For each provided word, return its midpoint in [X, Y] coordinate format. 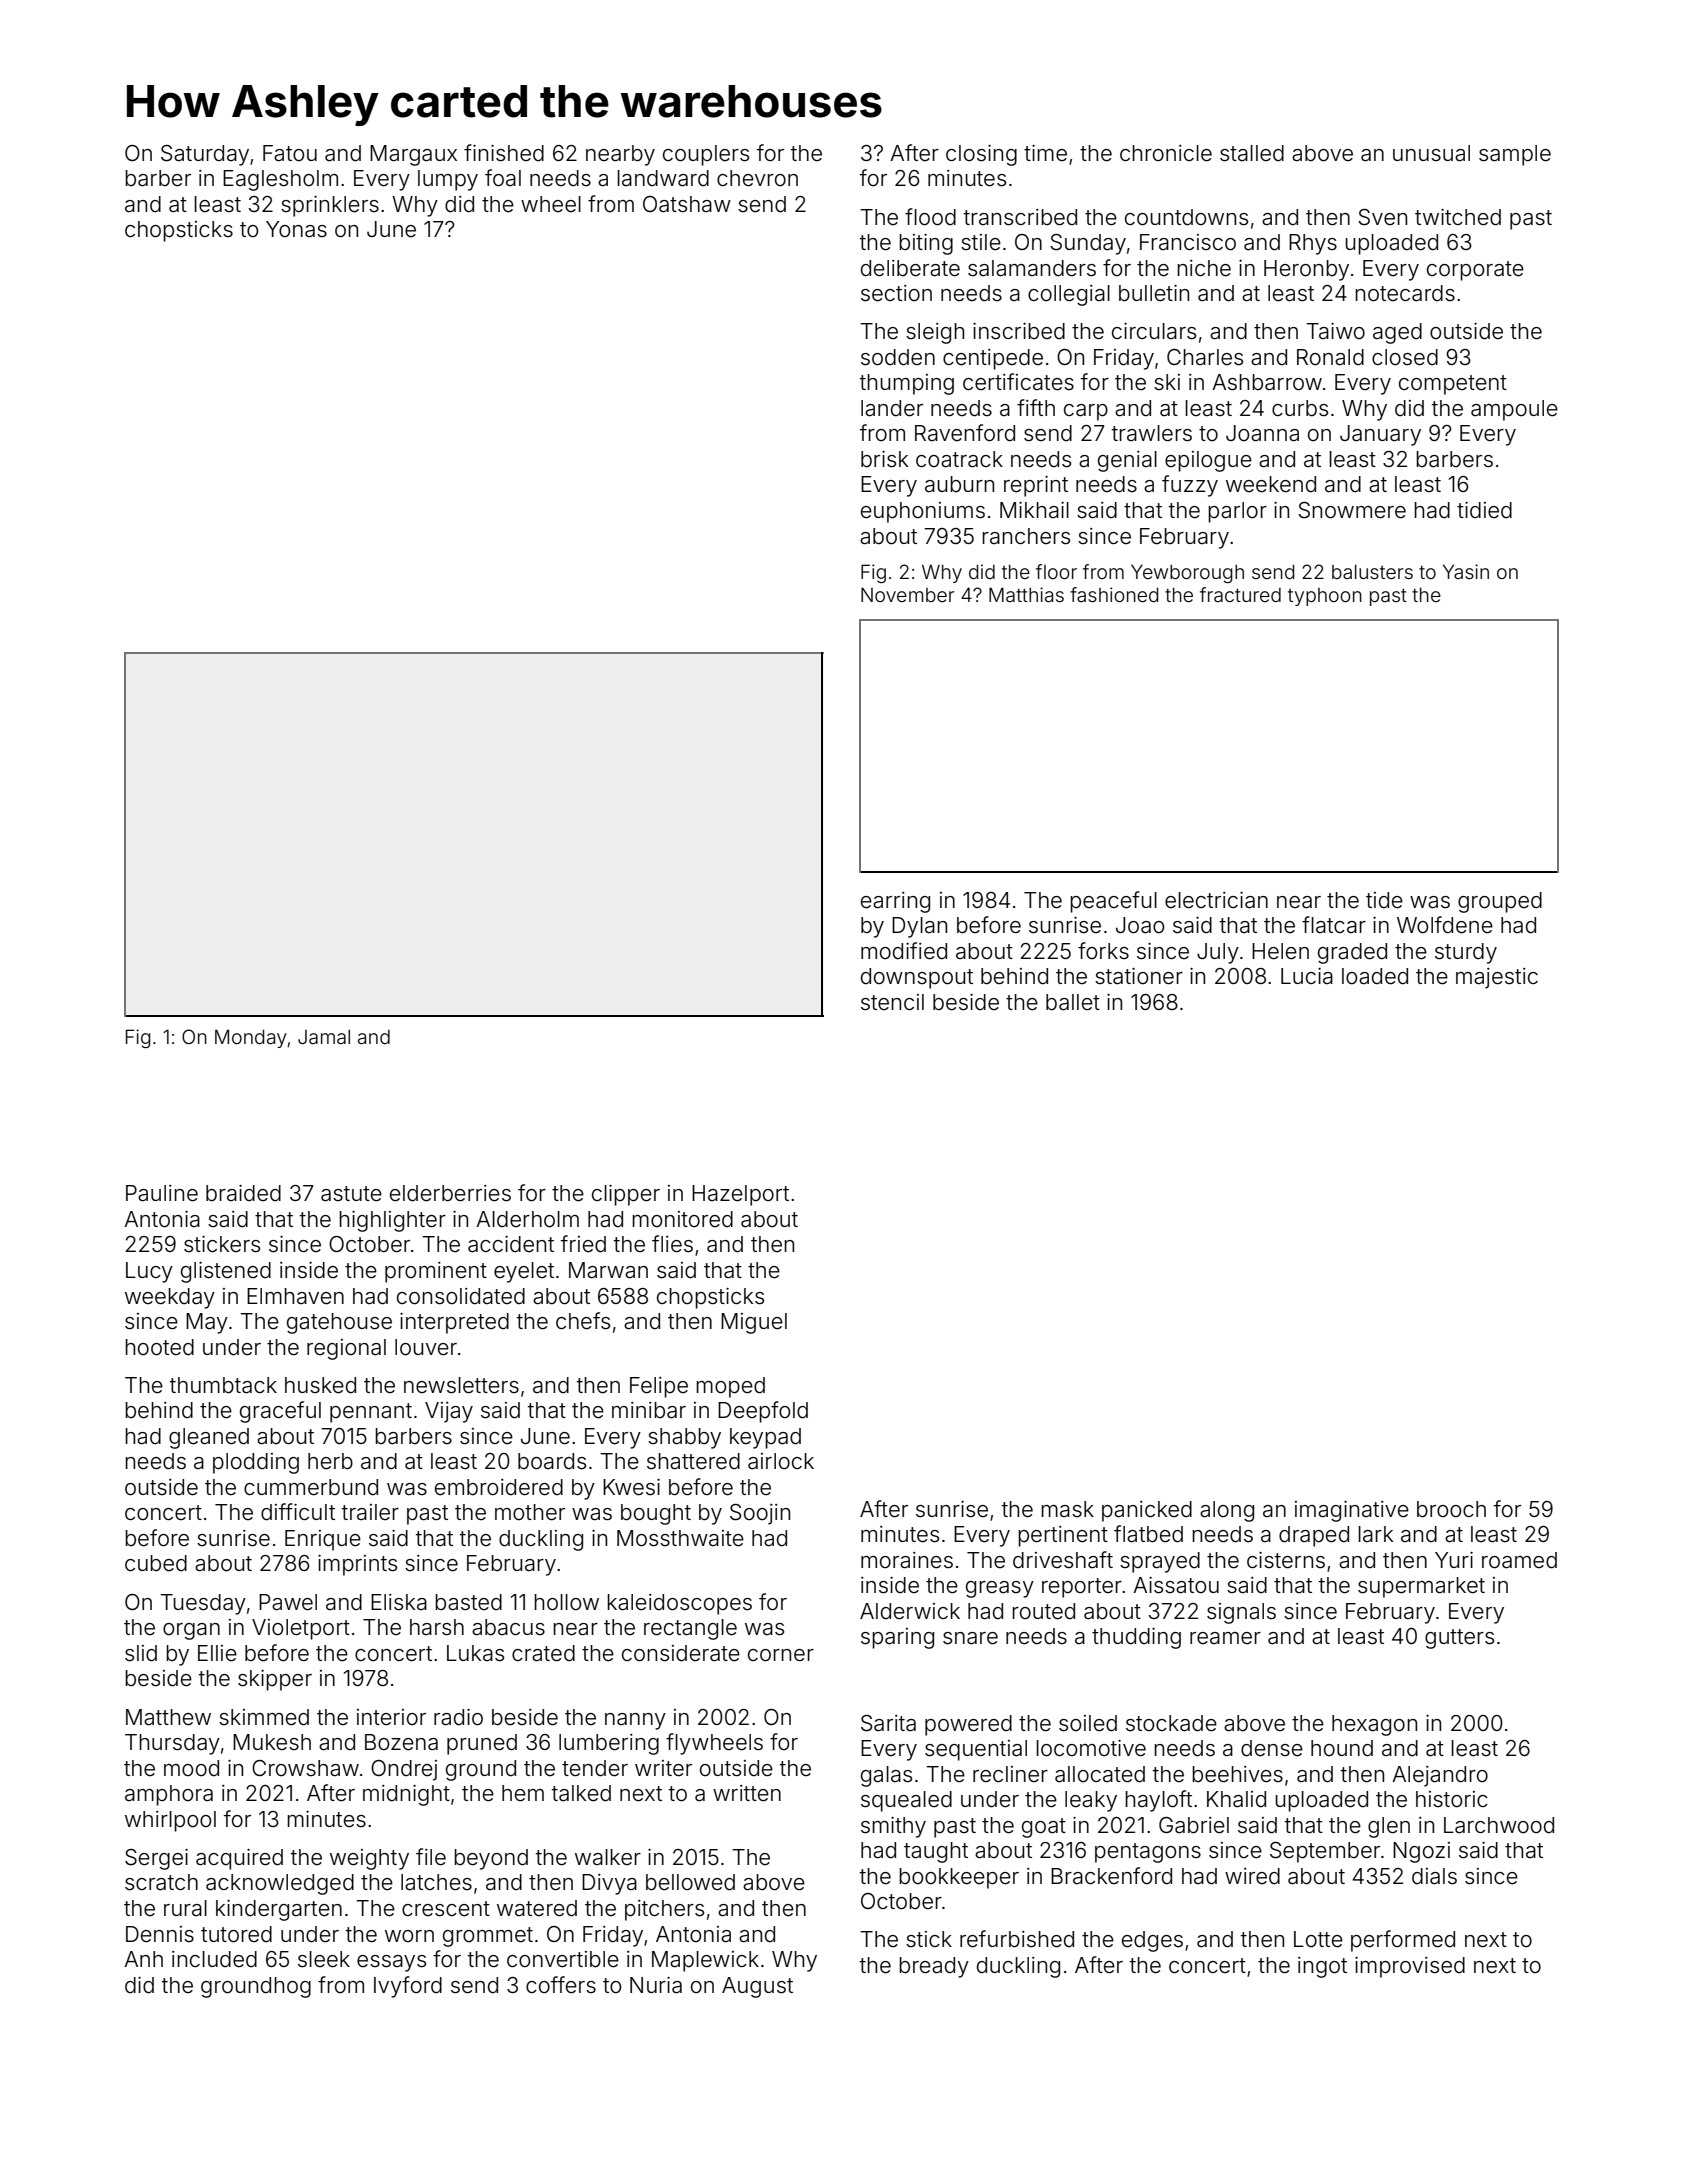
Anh [143, 1959]
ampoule [1514, 410]
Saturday [205, 155]
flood [930, 217]
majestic [1497, 978]
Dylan [919, 927]
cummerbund [311, 1487]
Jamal [324, 1037]
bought [656, 1514]
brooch [1451, 1509]
